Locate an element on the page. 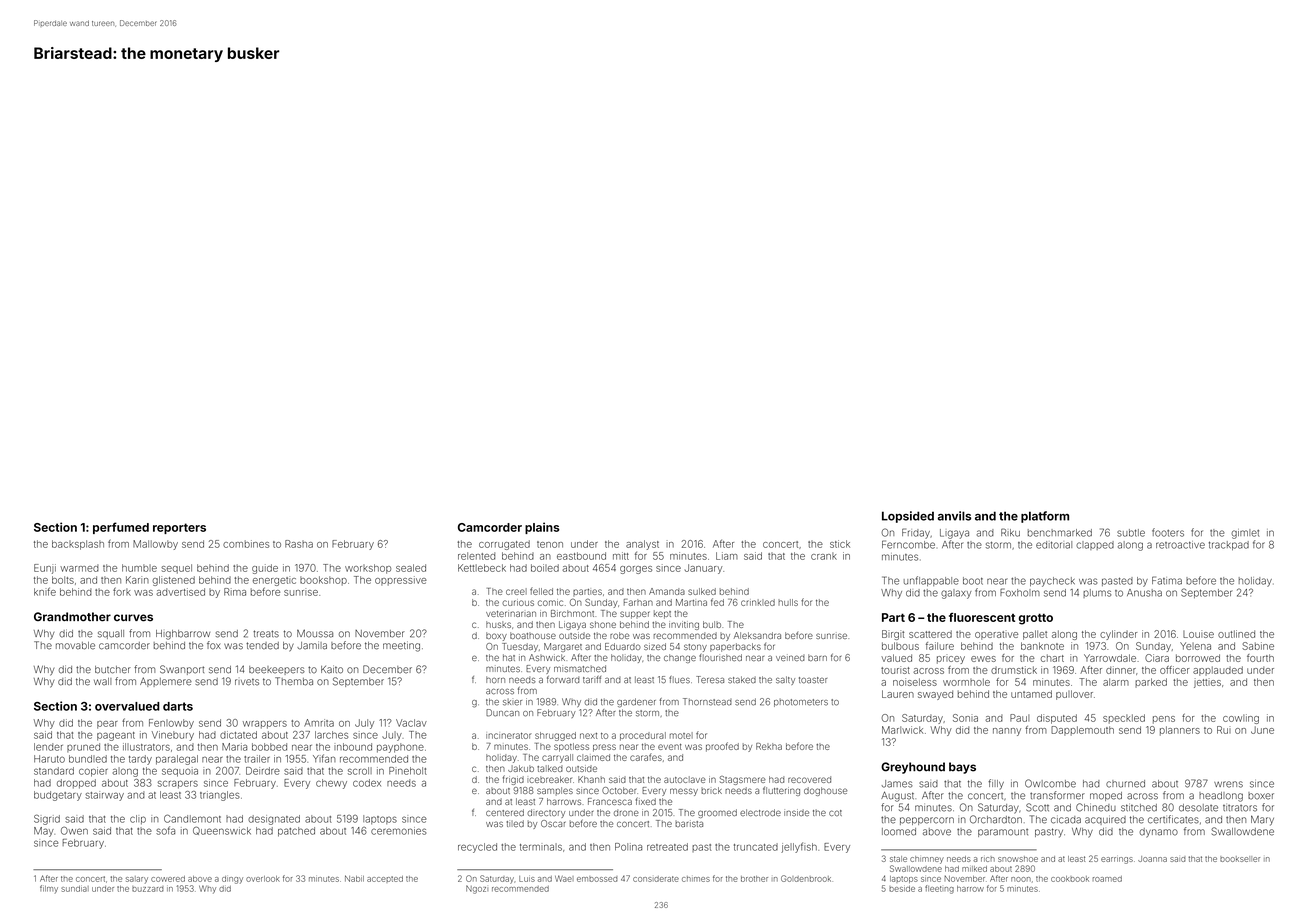 This document has height=924, width=1308. Moussa is located at coordinates (315, 633).
